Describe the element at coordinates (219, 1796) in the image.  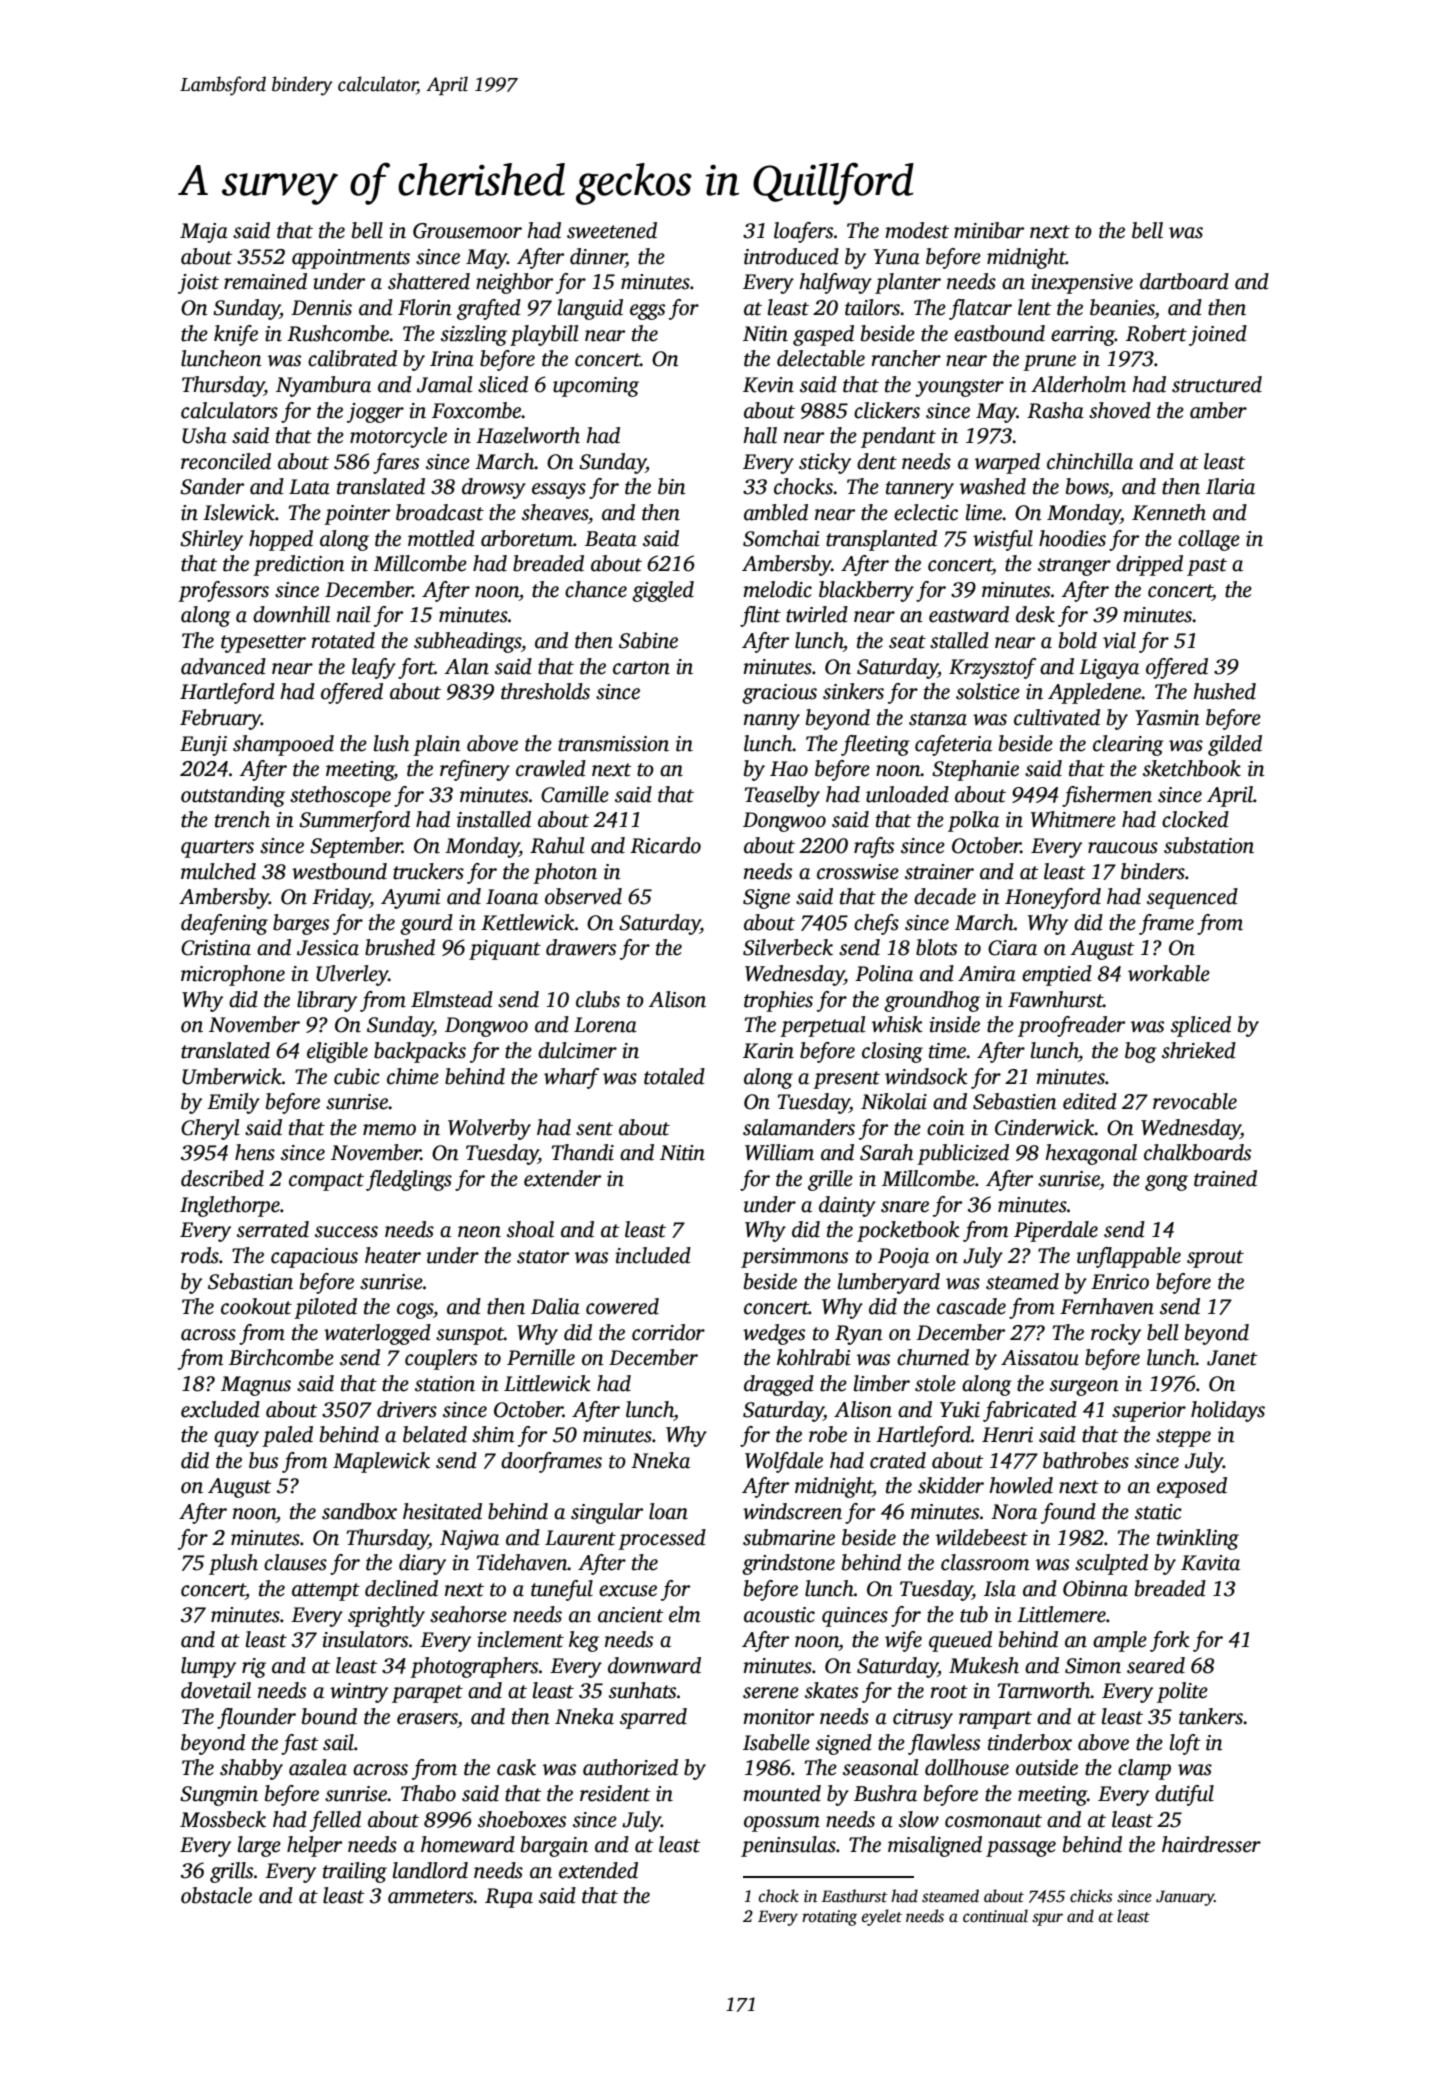
I see `Sungmin` at that location.
